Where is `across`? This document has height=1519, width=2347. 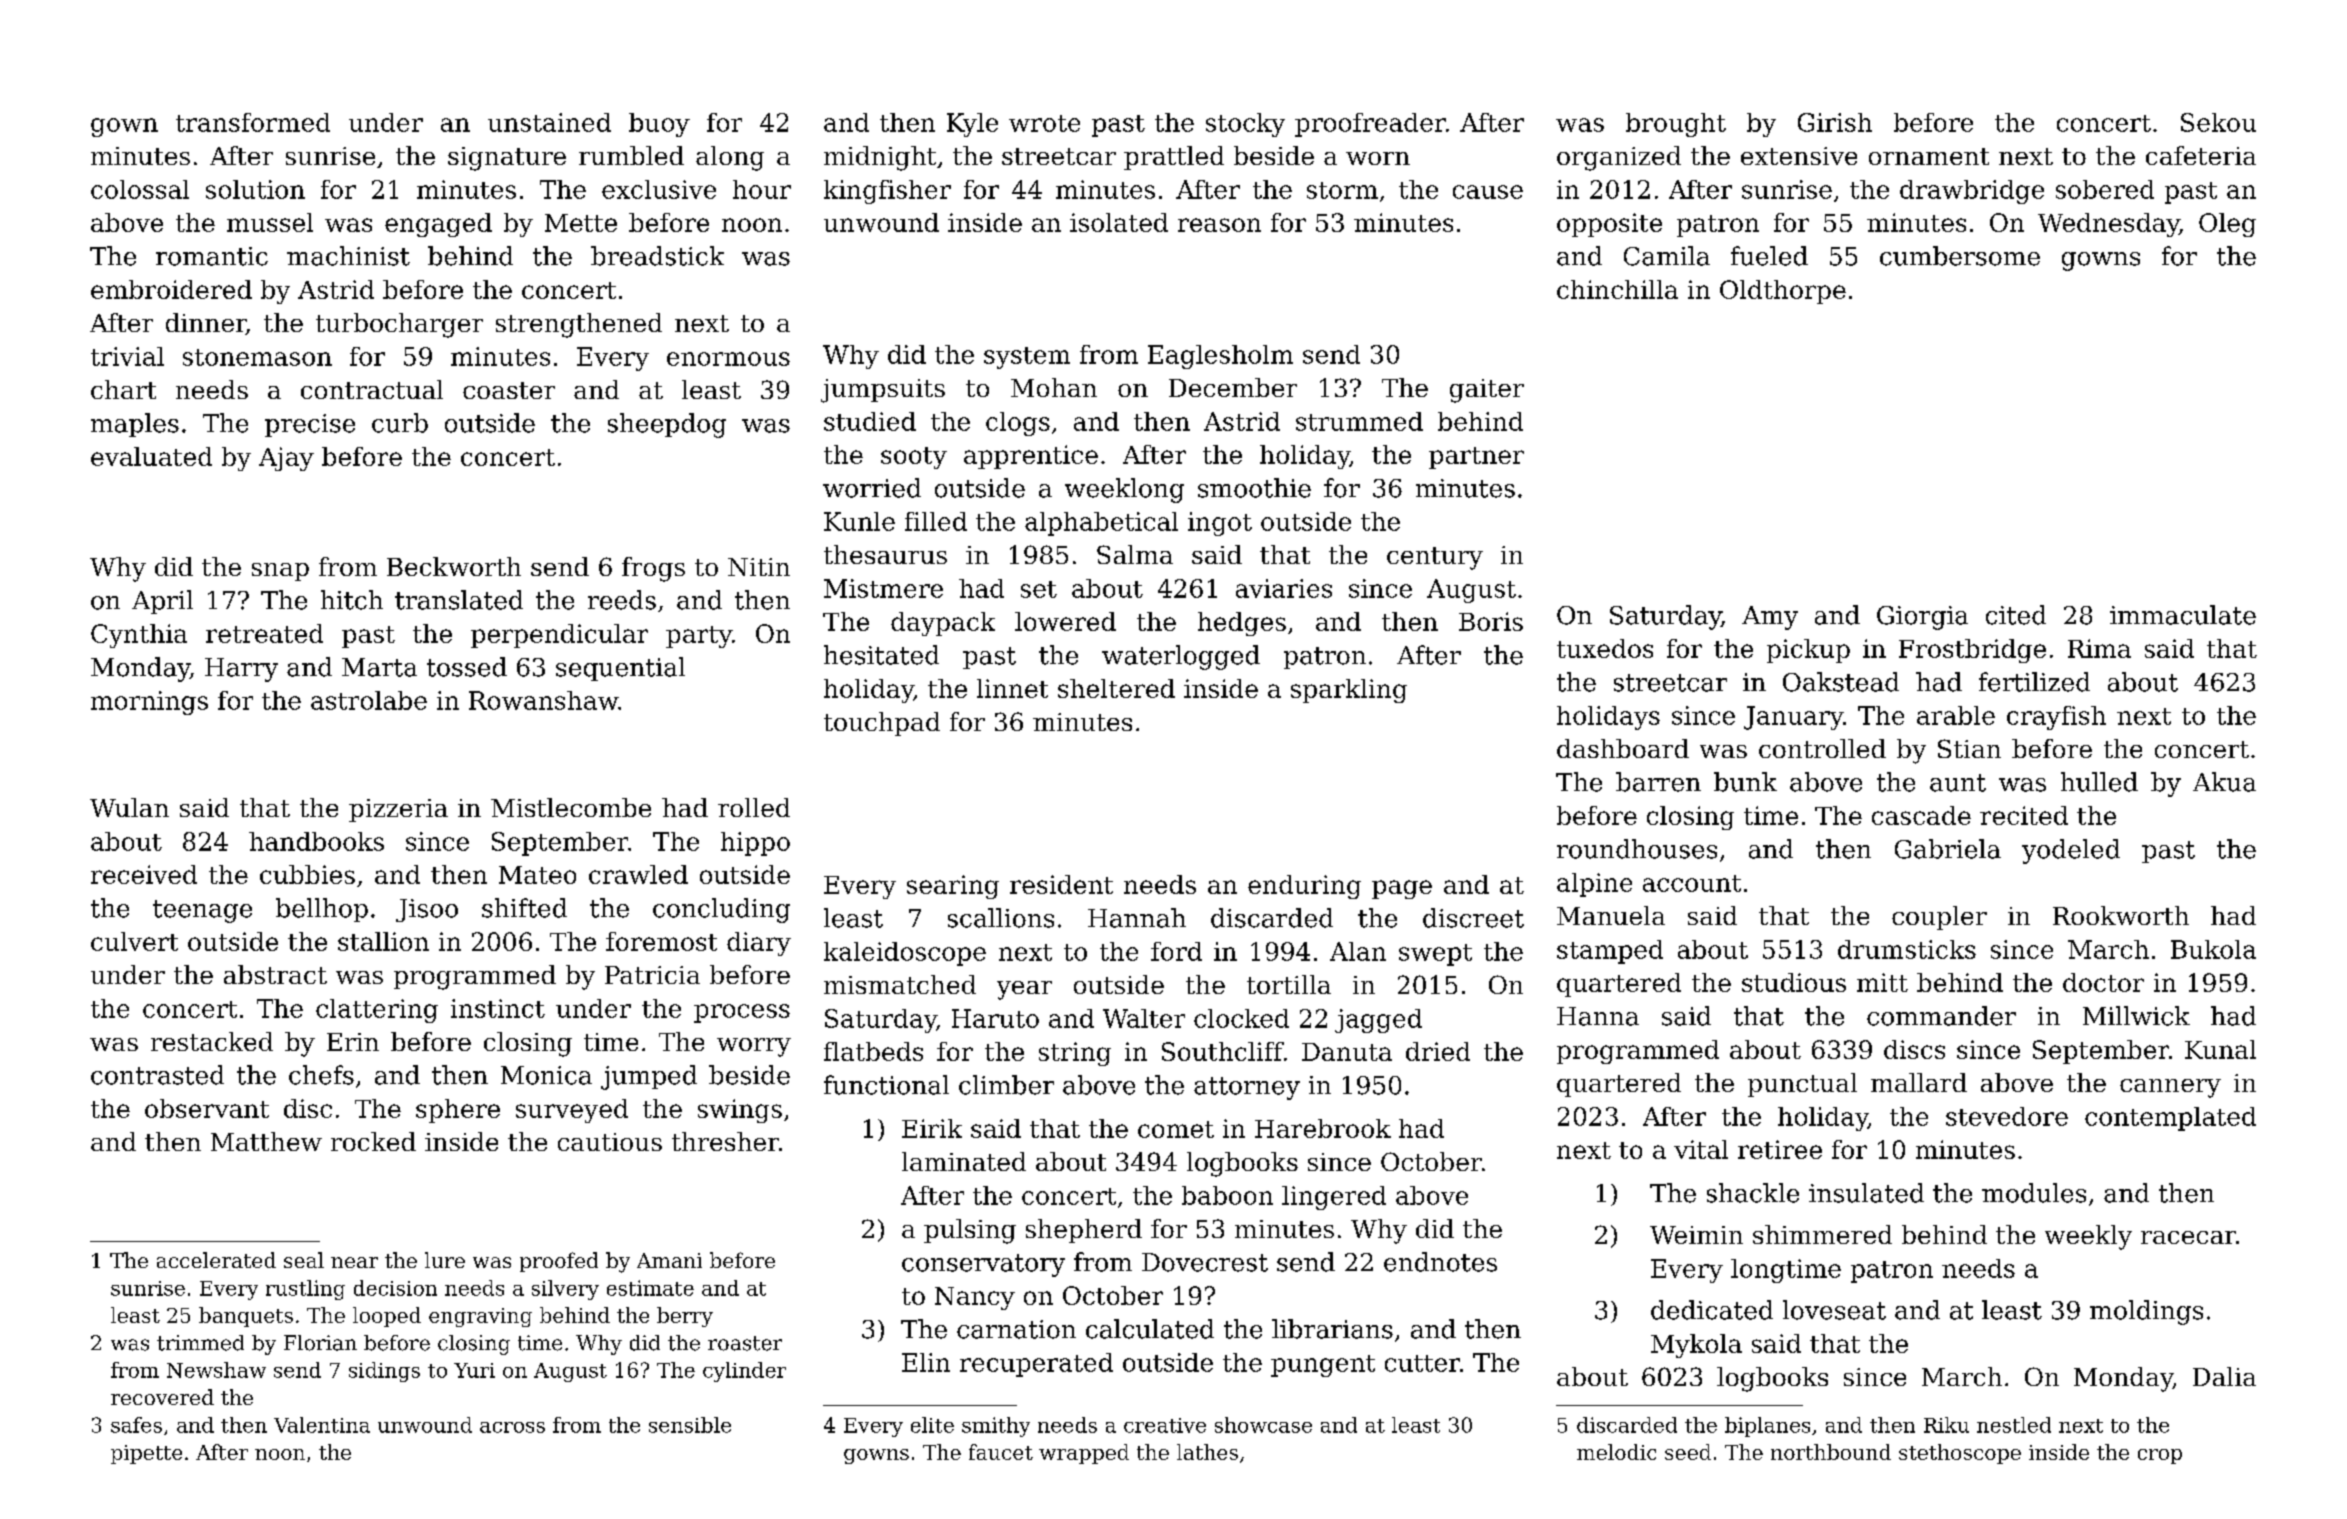
across is located at coordinates (512, 1427).
